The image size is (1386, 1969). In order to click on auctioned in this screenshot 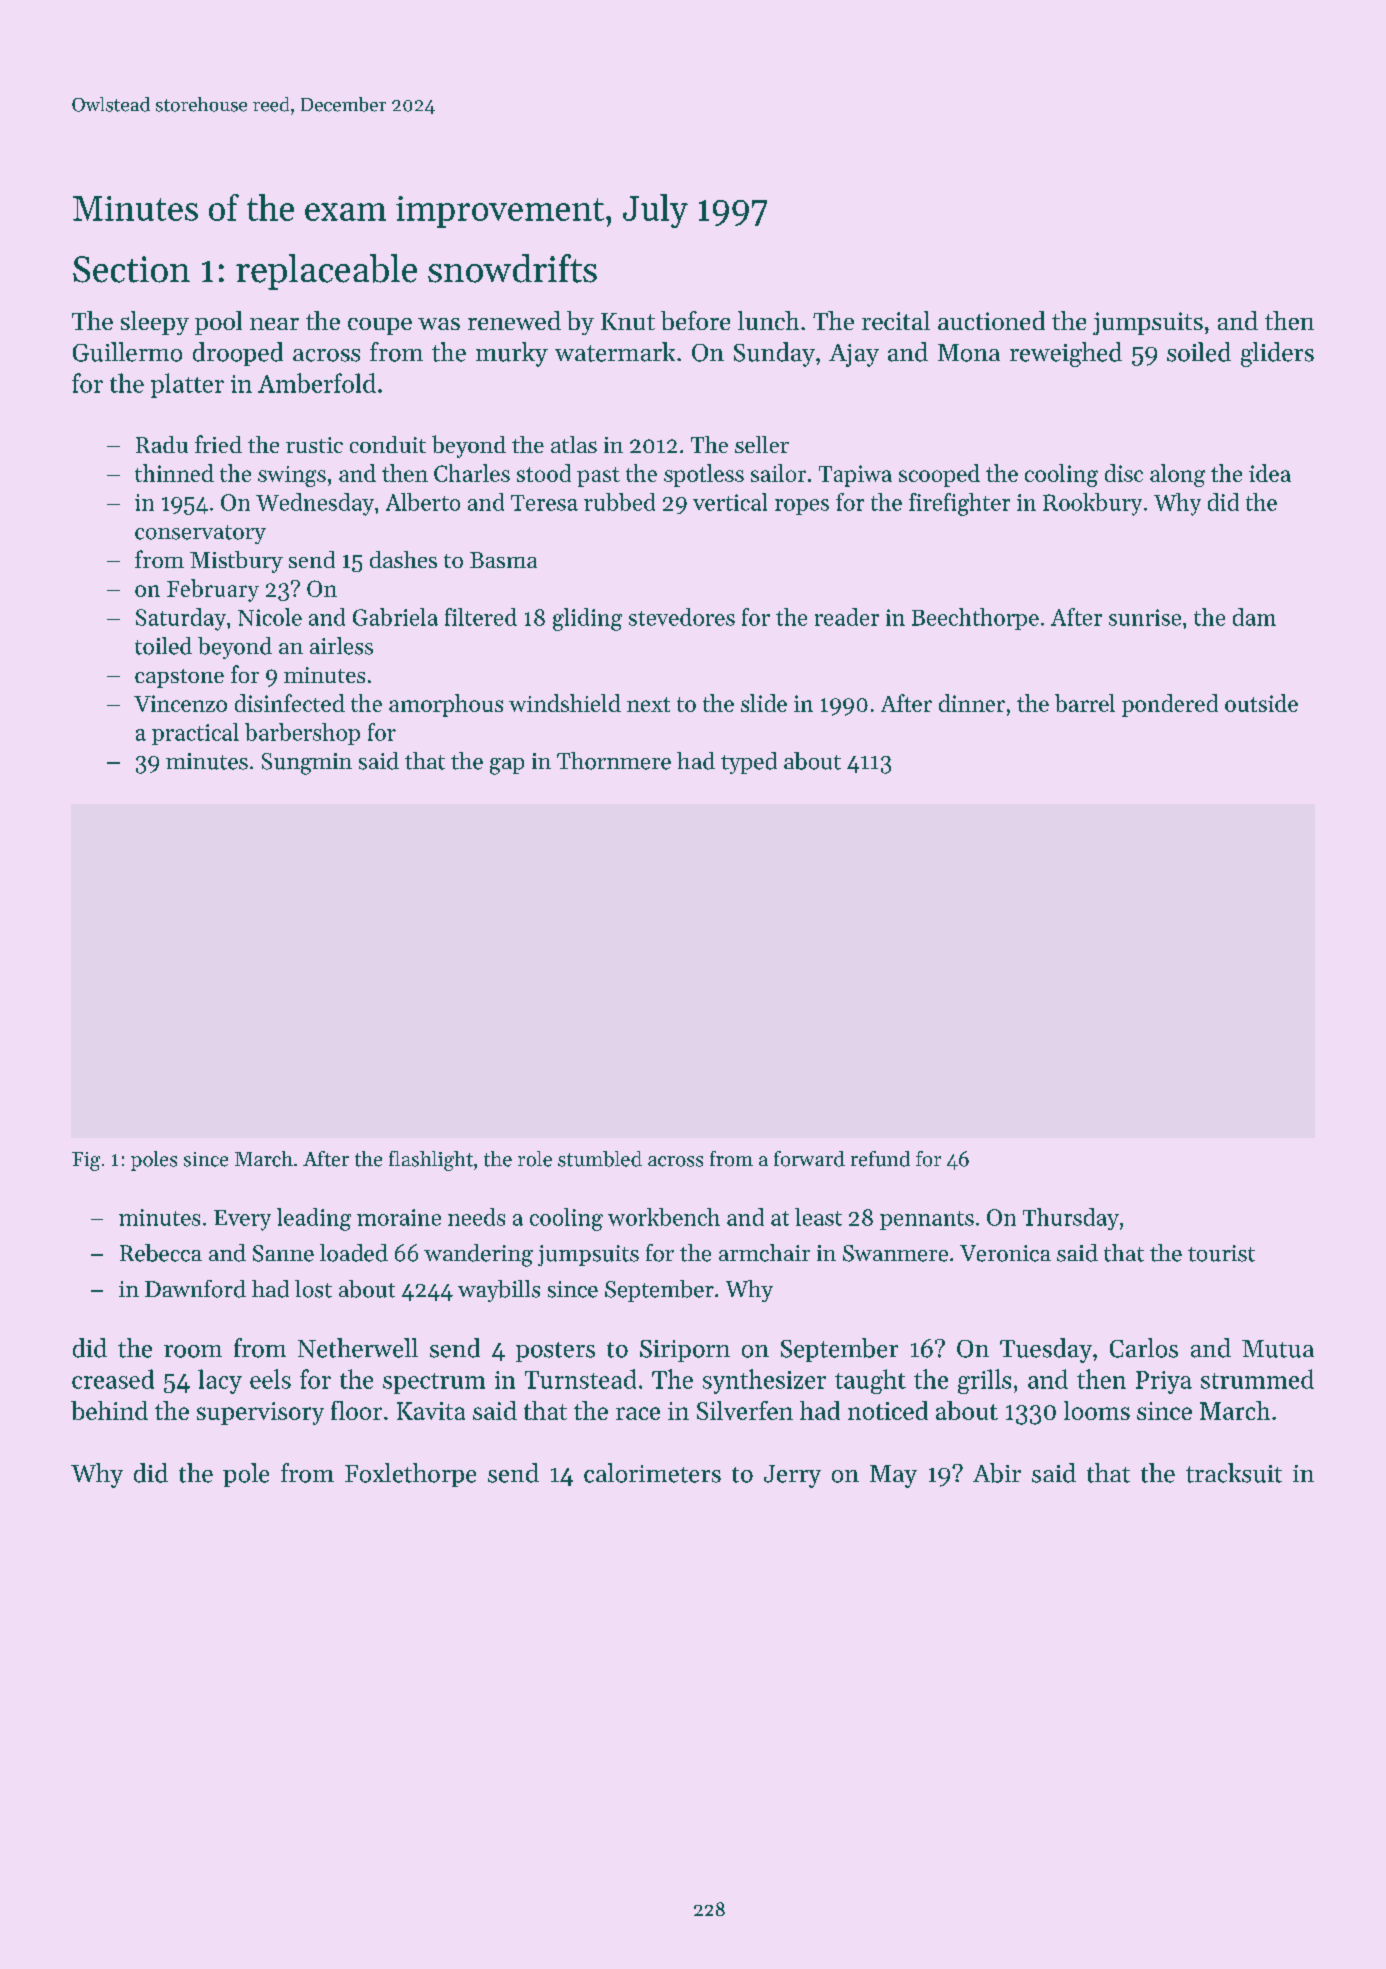, I will do `click(991, 320)`.
